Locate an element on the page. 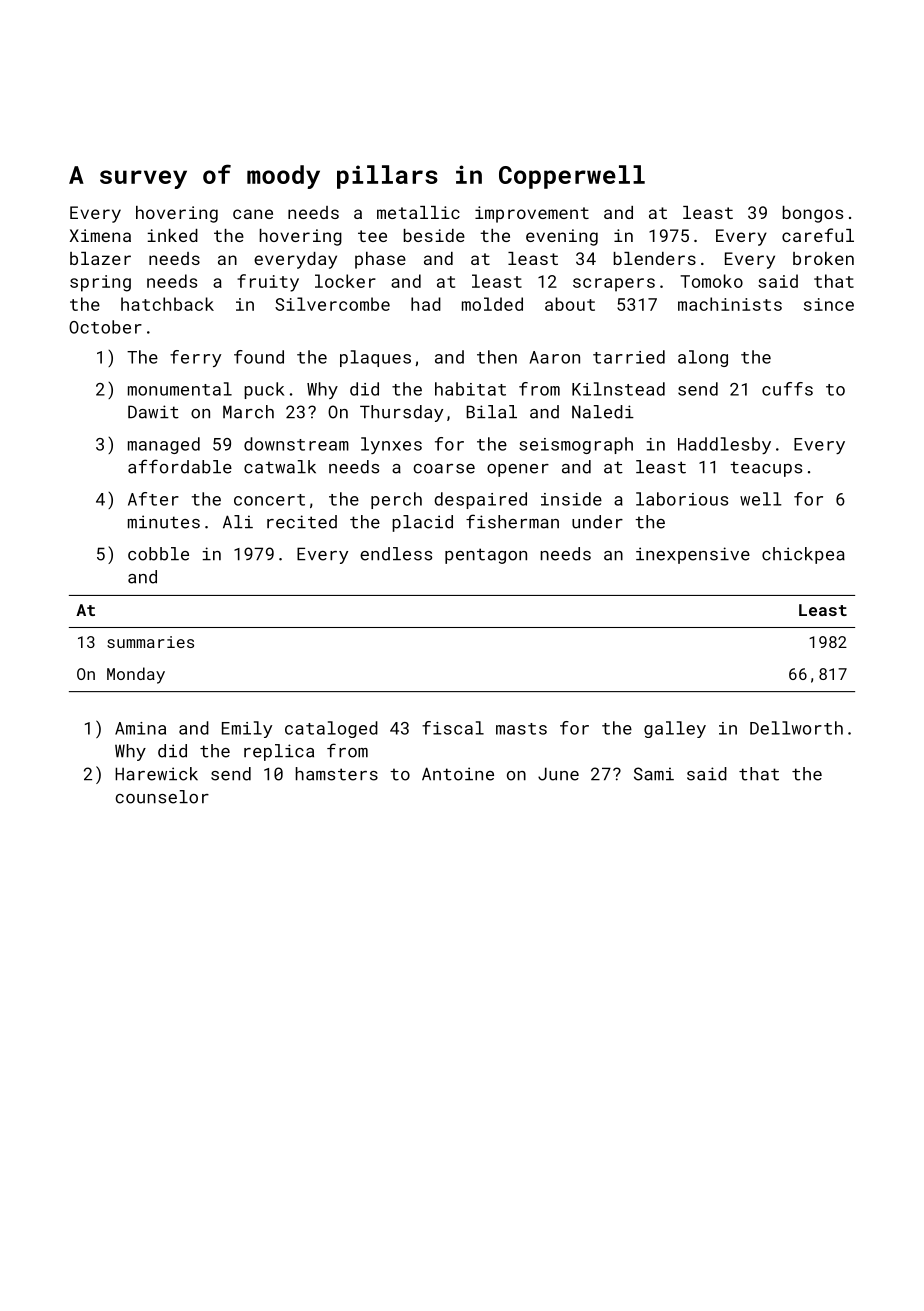  Silvercombe is located at coordinates (332, 304).
